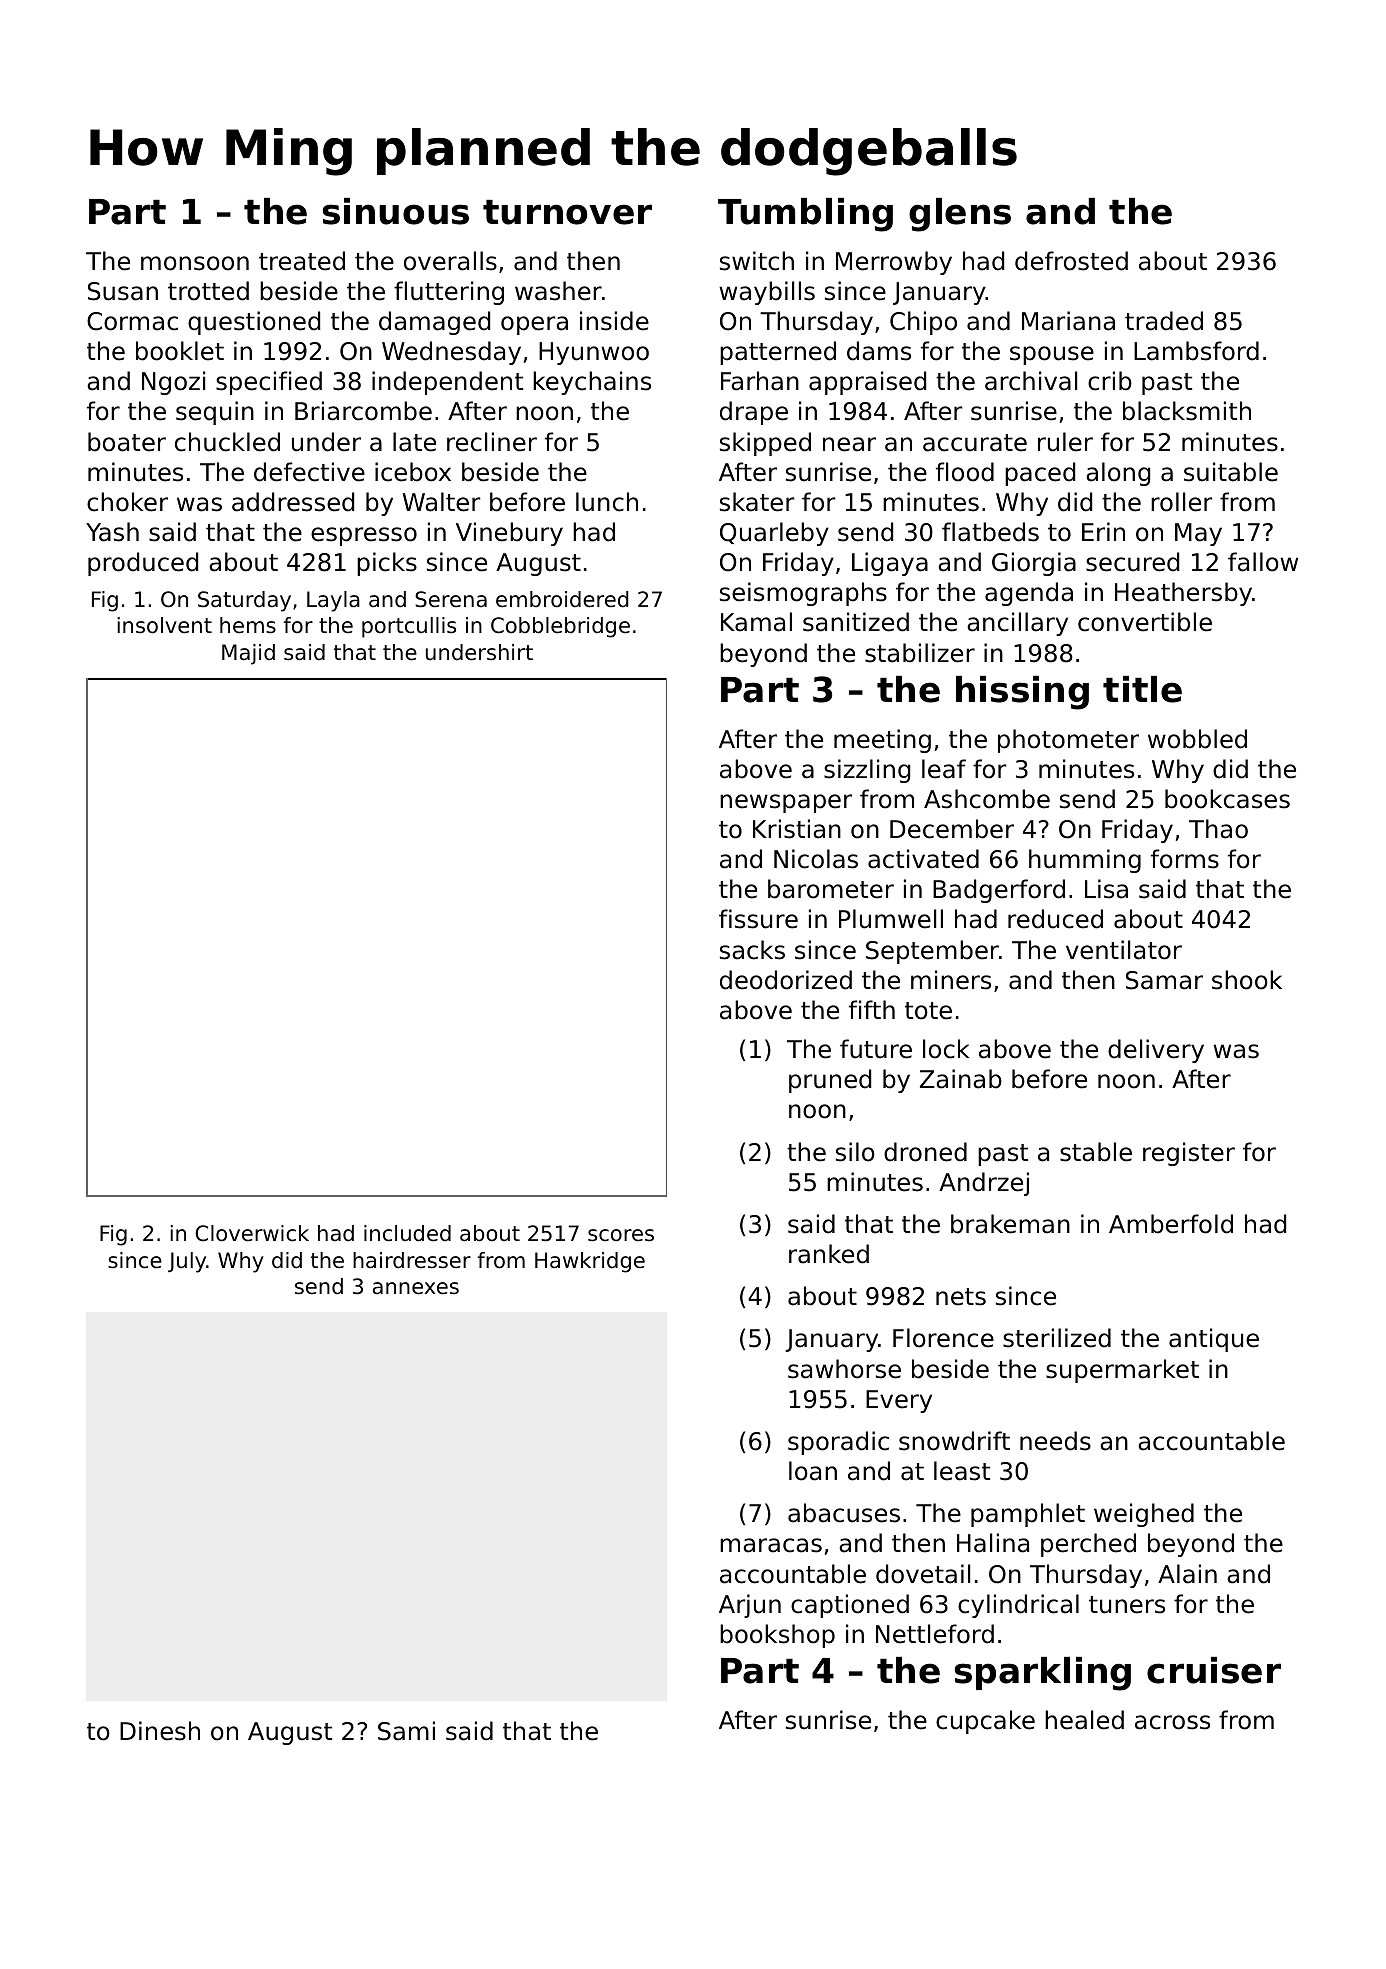 The image size is (1386, 1969). I want to click on Hawkridge, so click(590, 1262).
